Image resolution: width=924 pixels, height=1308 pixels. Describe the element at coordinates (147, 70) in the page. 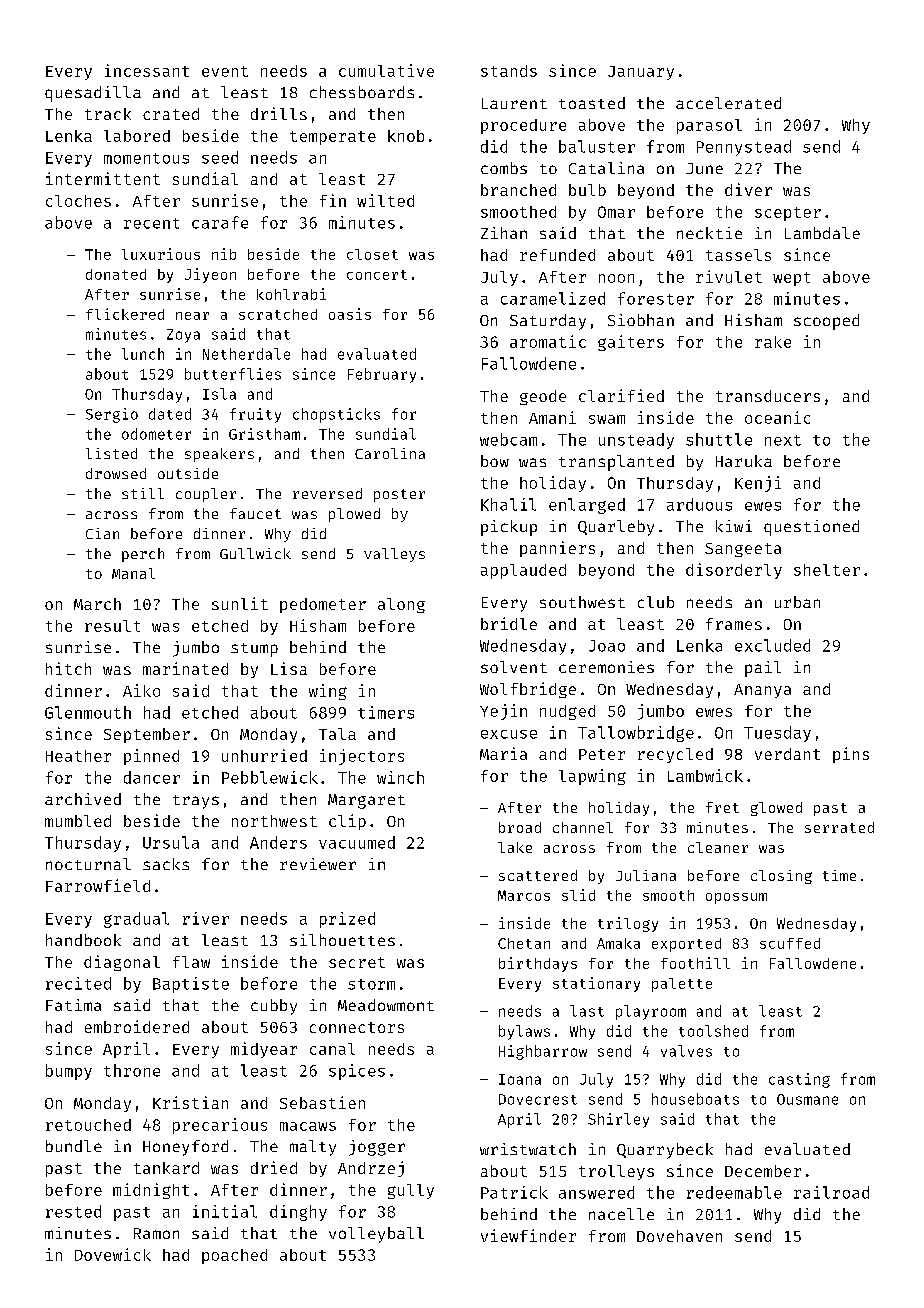

I see `incessant` at that location.
